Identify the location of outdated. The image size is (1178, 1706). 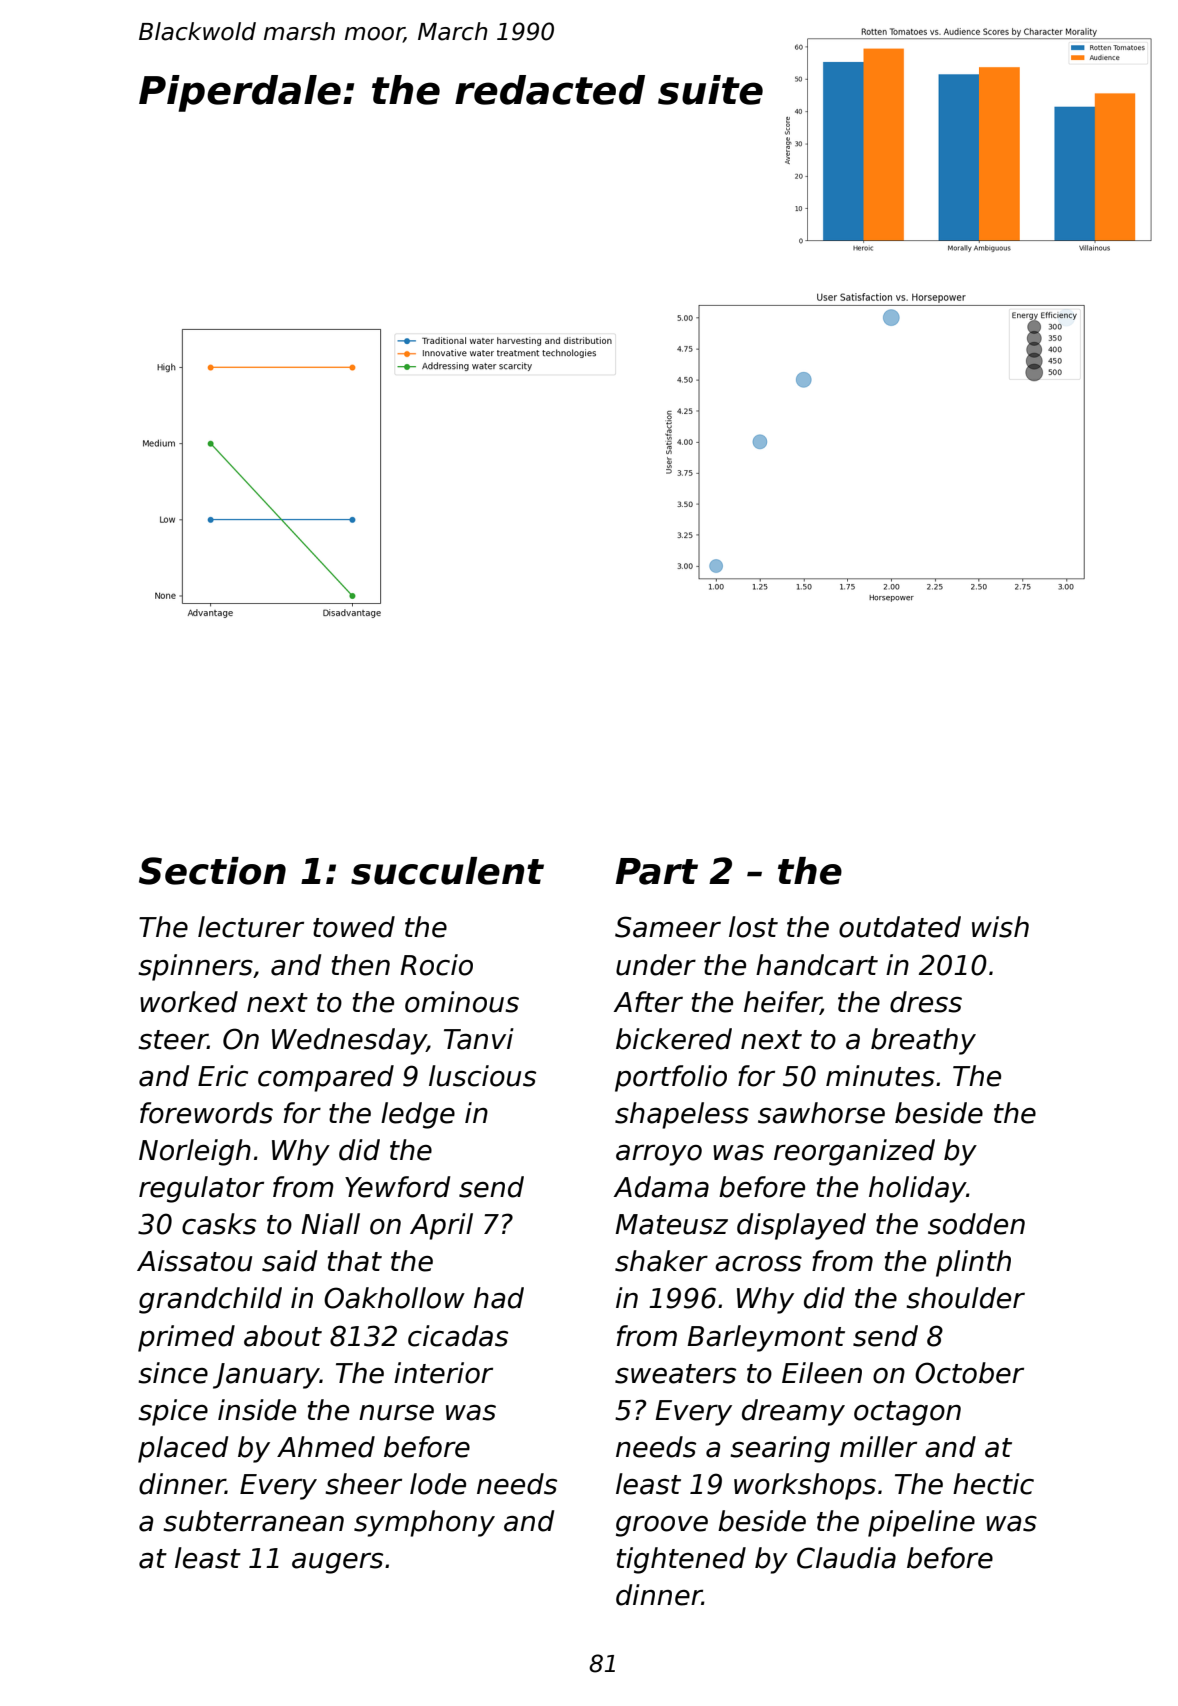
(900, 927).
